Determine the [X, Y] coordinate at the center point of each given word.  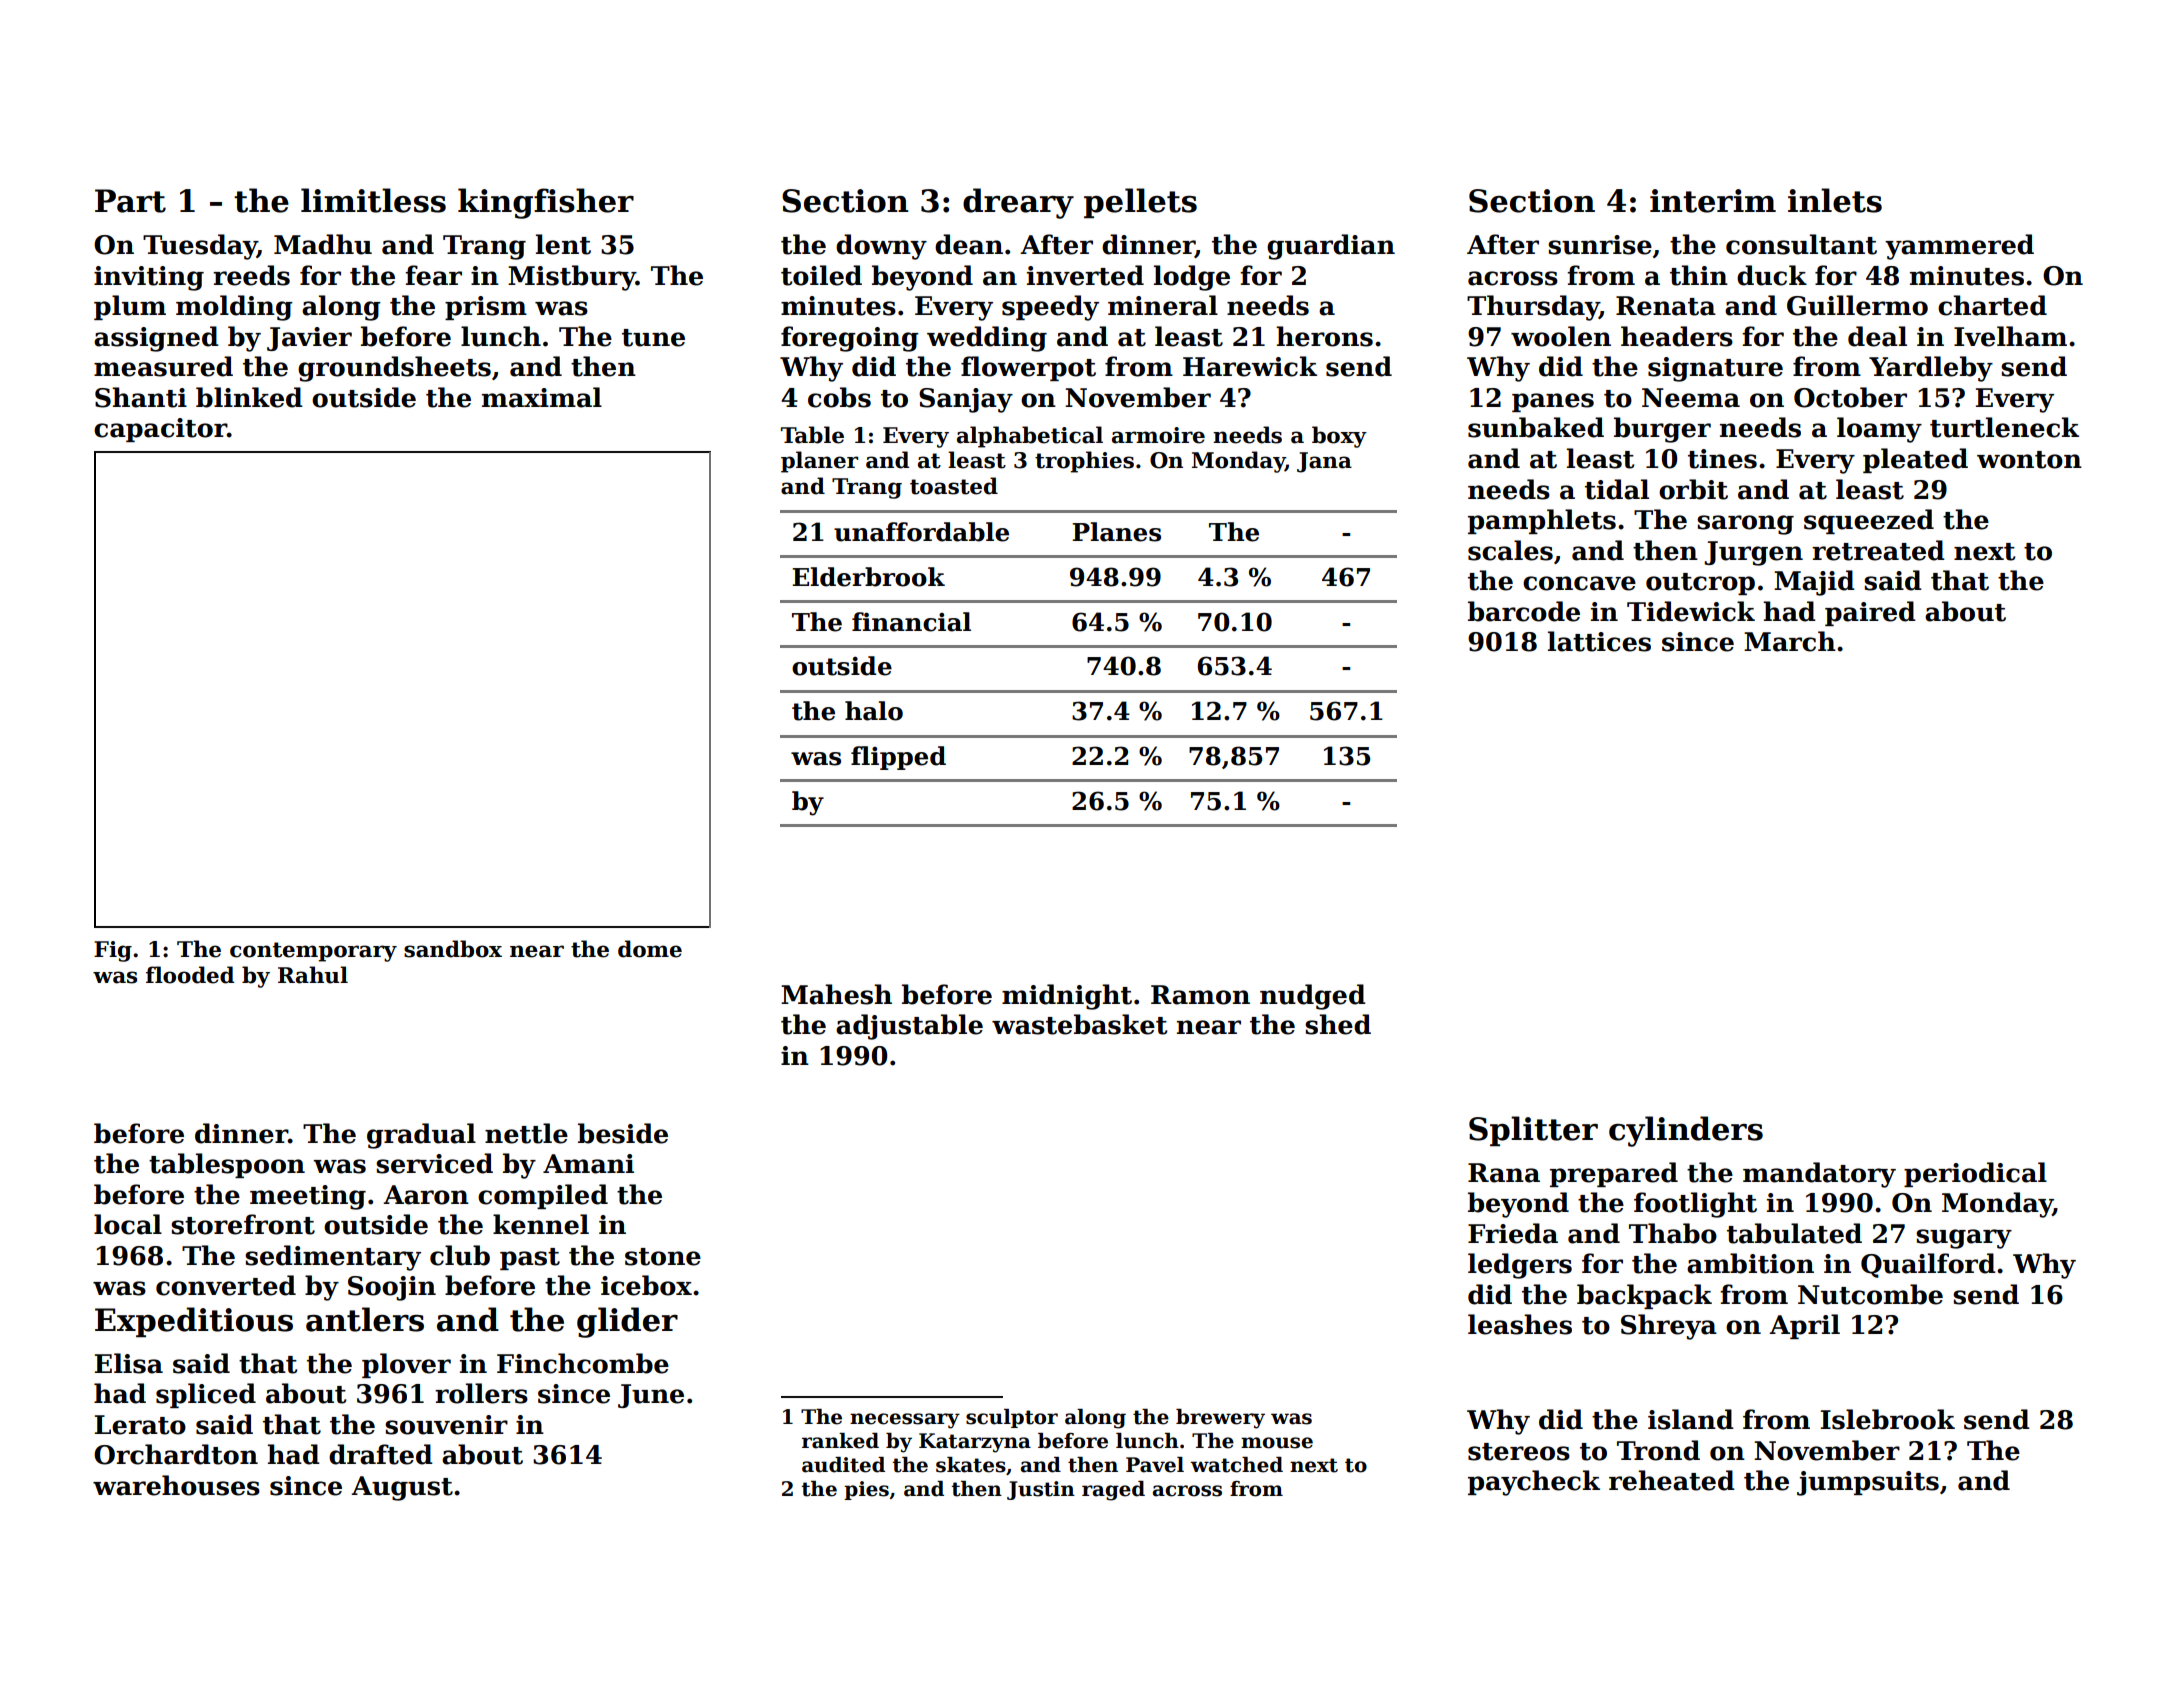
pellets [1140, 203]
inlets [1835, 200]
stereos [1519, 1452]
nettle [526, 1133]
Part [130, 201]
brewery [1220, 1419]
